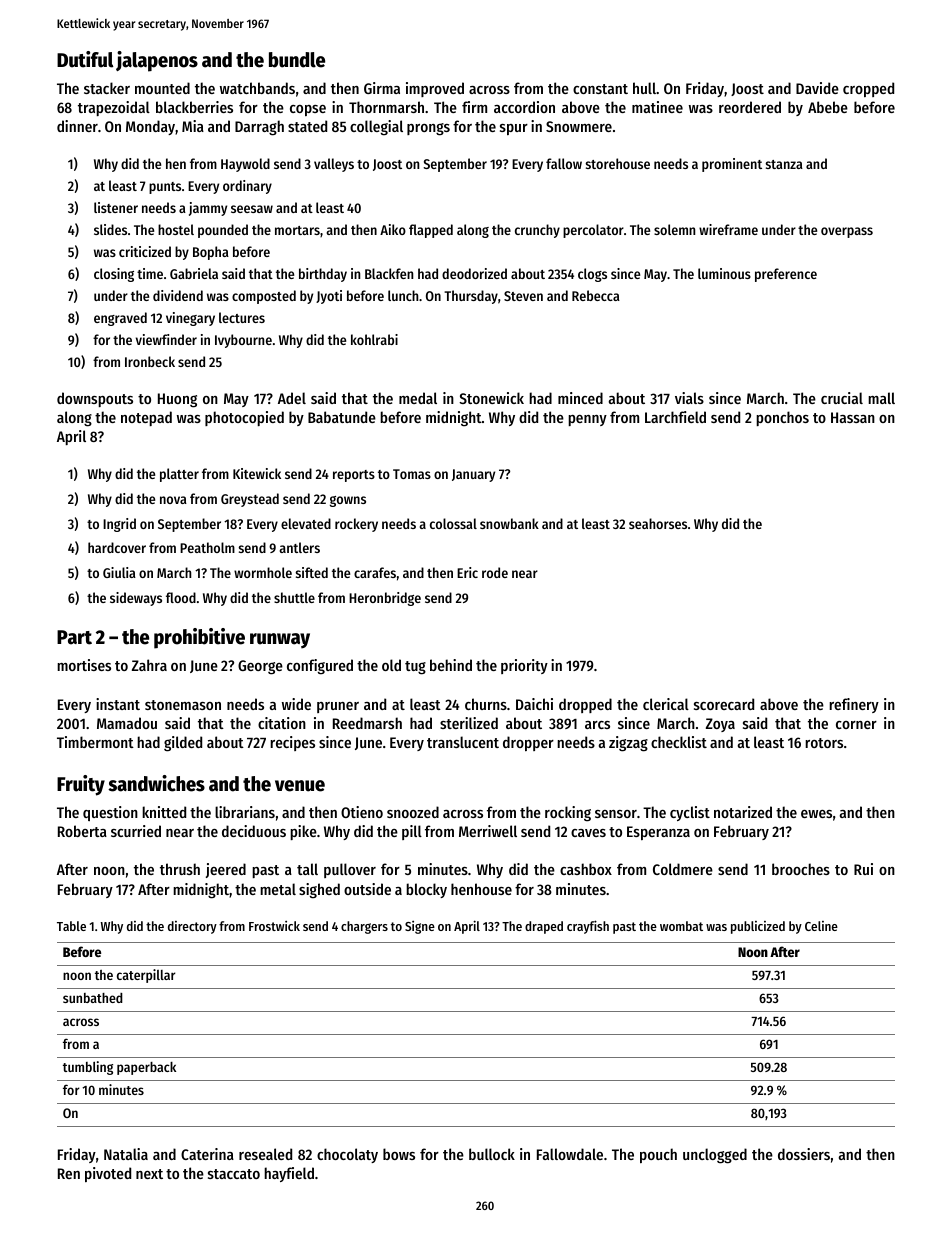 This page has height=1233, width=952. What do you see at coordinates (658, 1155) in the page?
I see `pouch` at bounding box center [658, 1155].
